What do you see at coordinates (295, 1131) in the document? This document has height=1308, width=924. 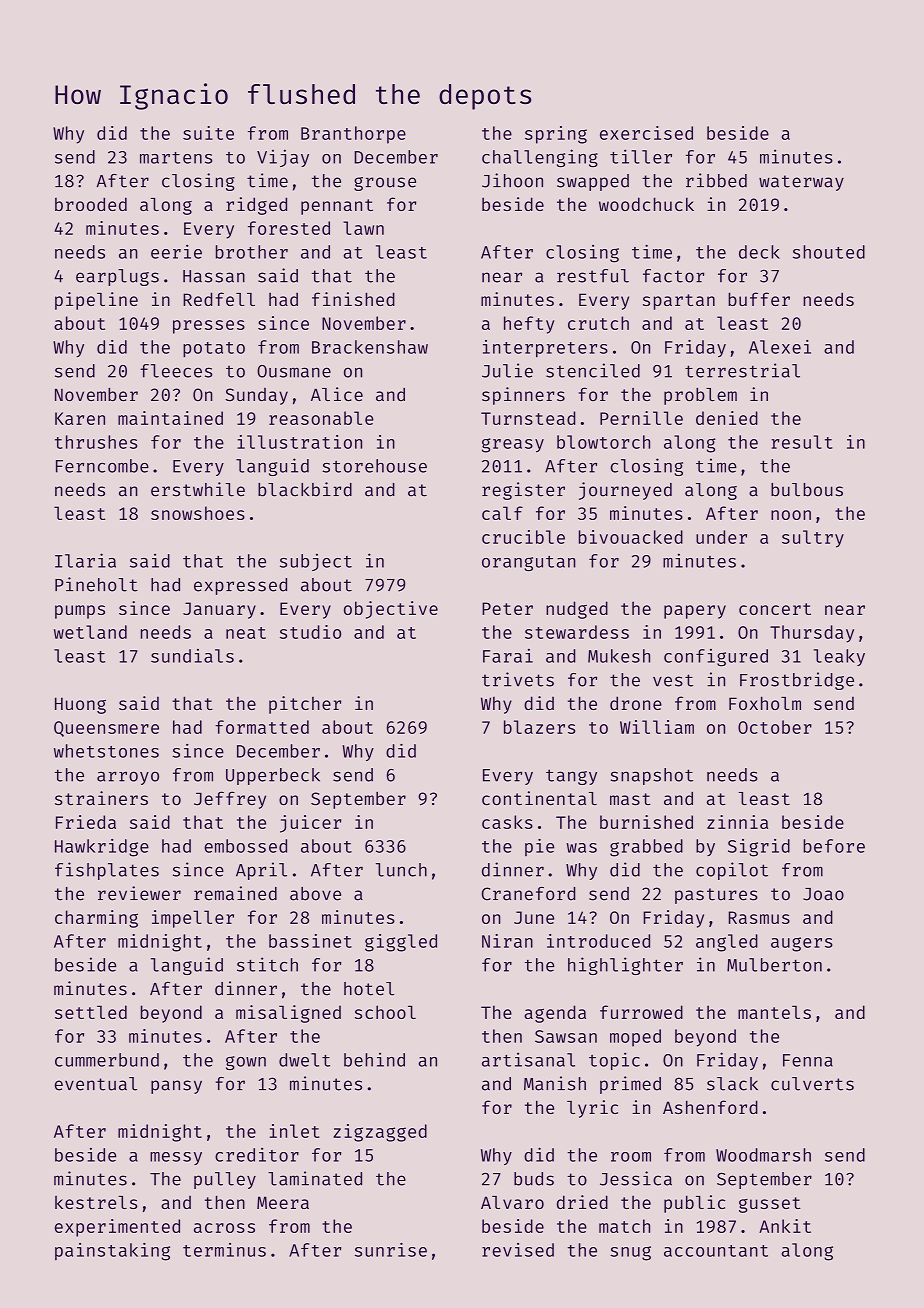 I see `inlet` at bounding box center [295, 1131].
